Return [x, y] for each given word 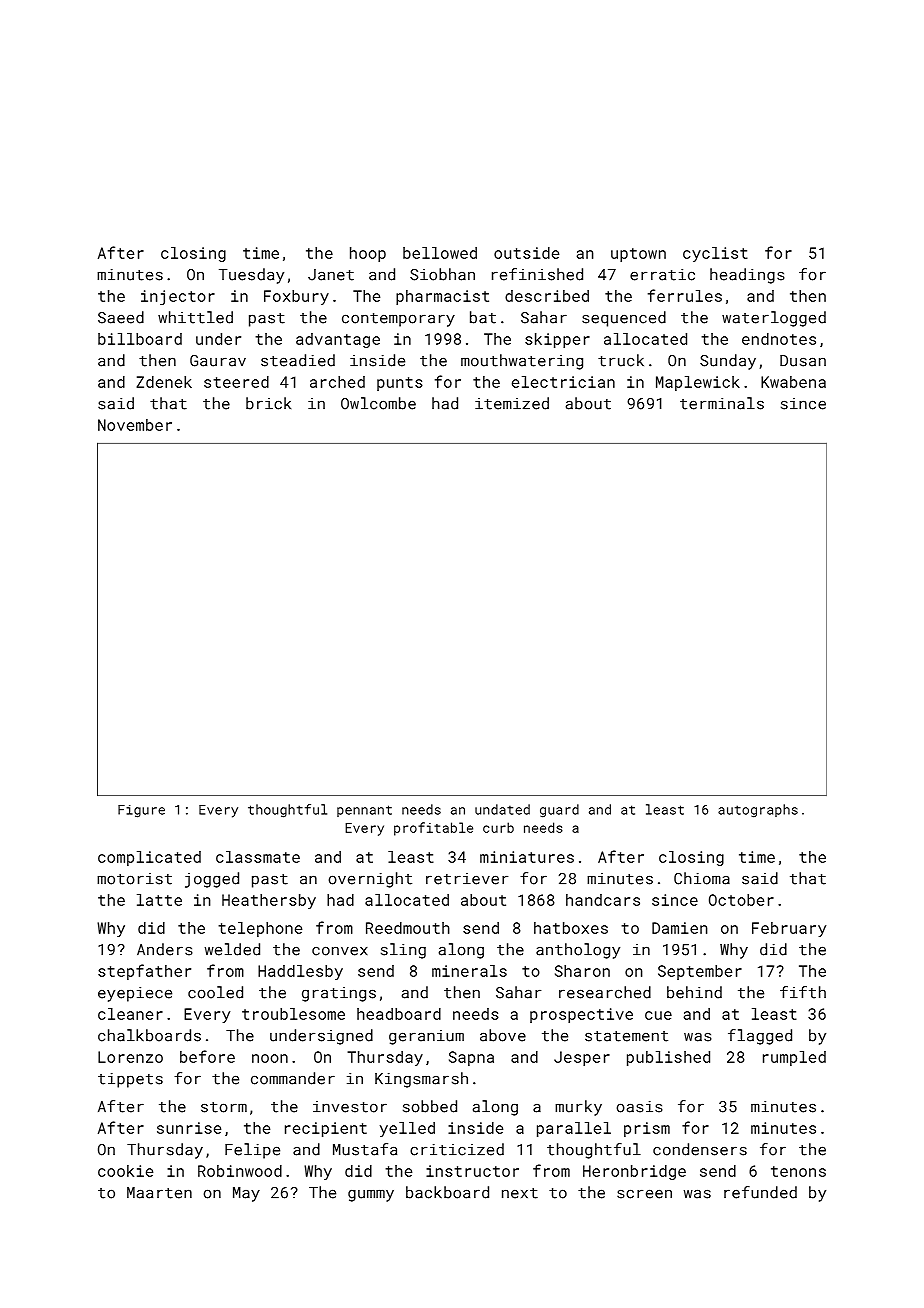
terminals [722, 403]
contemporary [398, 320]
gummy [371, 1195]
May [246, 1194]
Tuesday [251, 276]
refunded [760, 1192]
